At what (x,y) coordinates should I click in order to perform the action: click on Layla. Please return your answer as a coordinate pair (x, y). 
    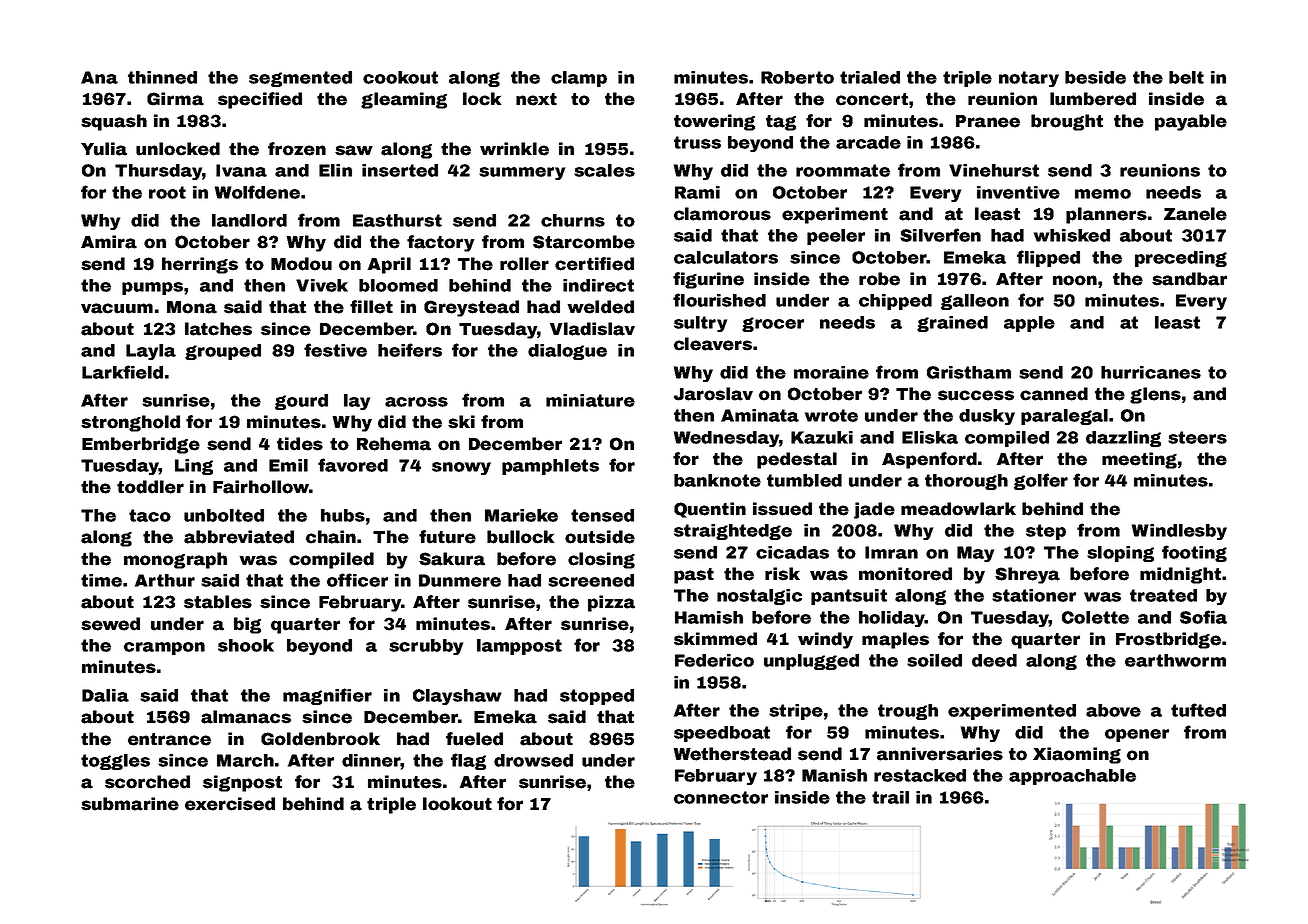
    Looking at the image, I should click on (151, 352).
